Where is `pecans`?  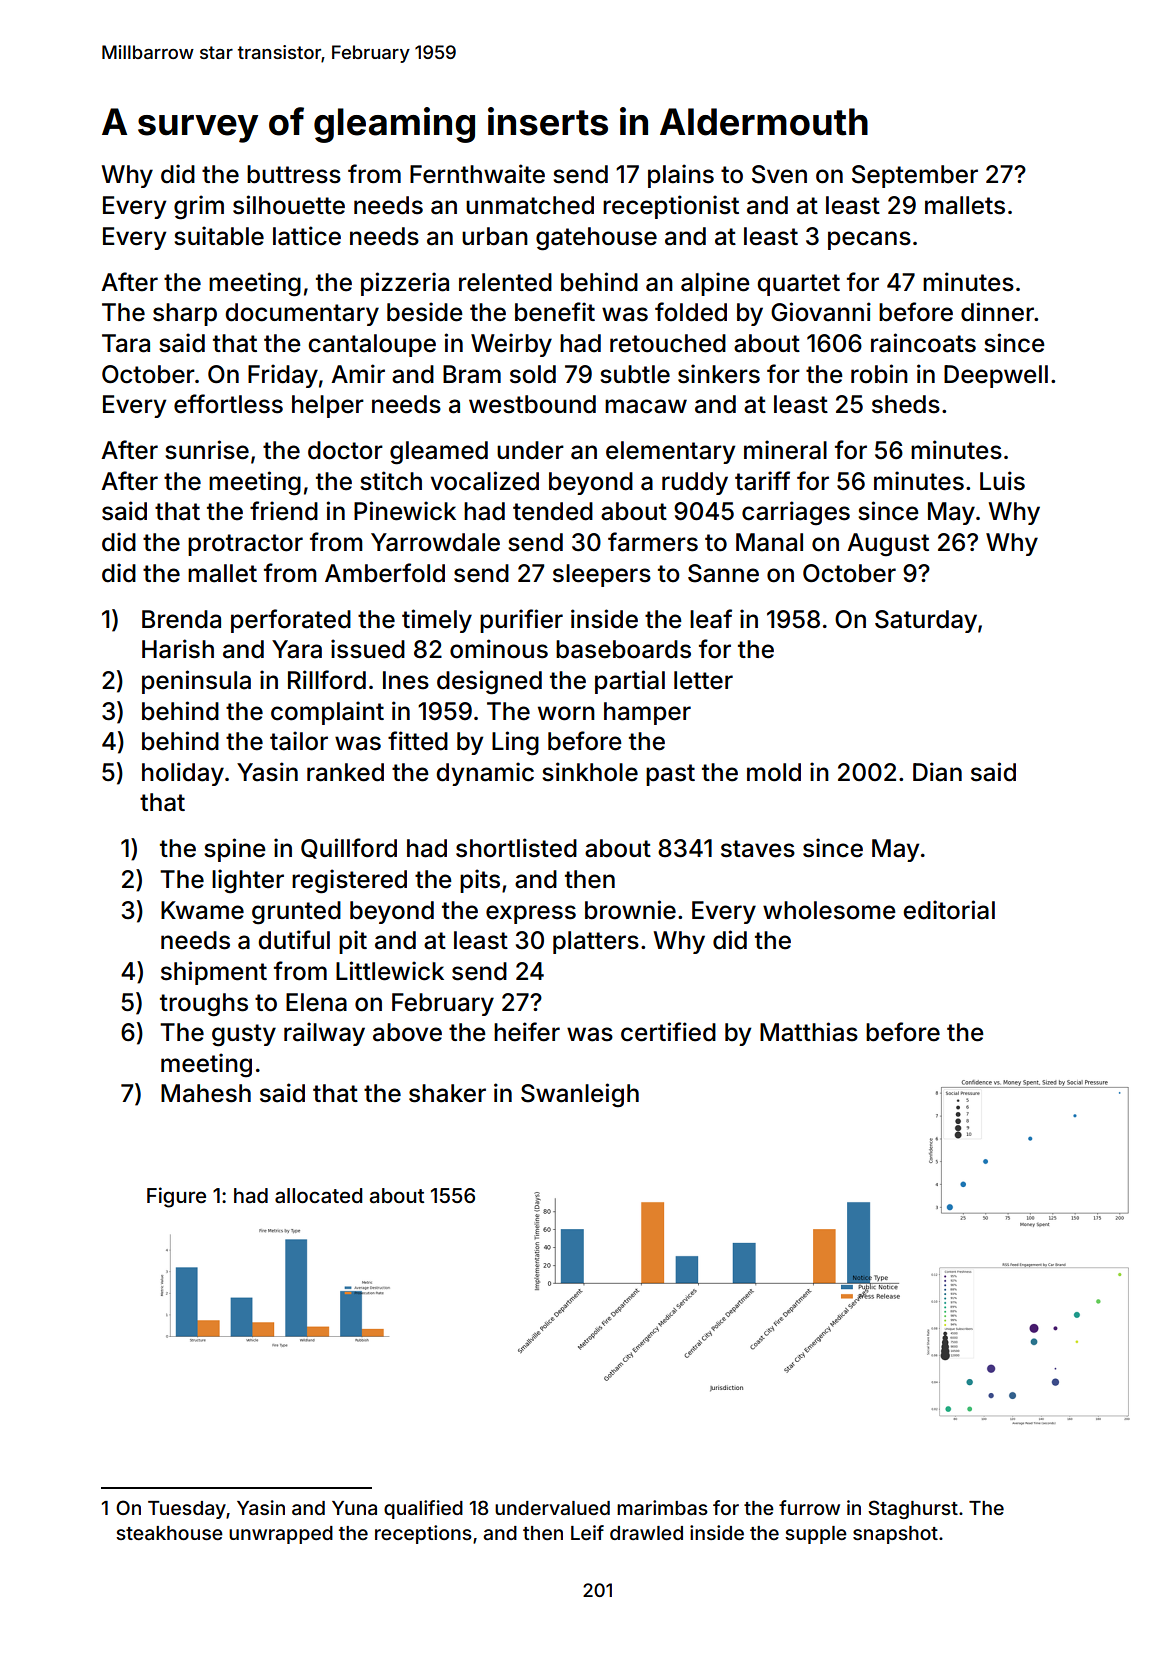 pecans is located at coordinates (869, 240).
